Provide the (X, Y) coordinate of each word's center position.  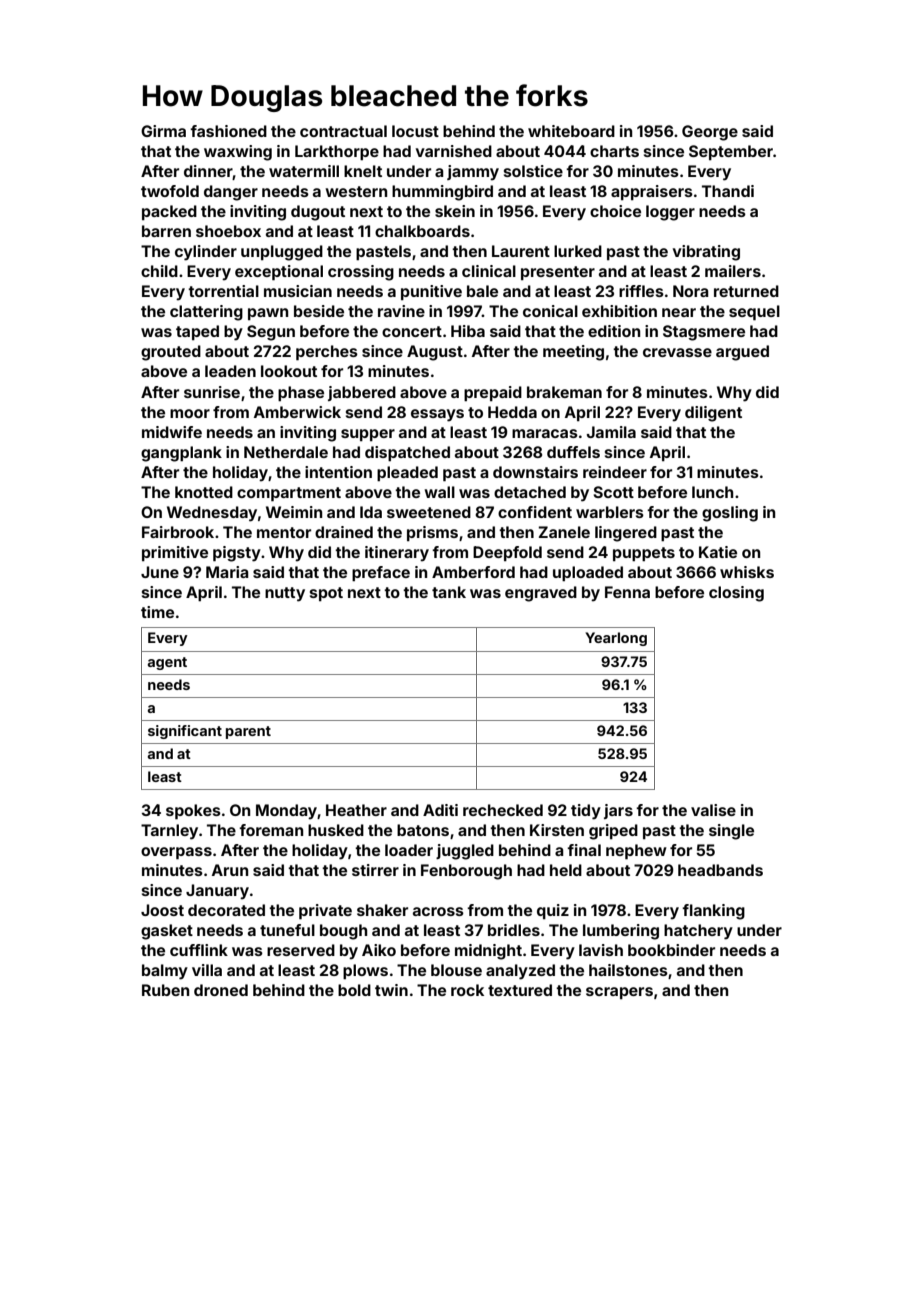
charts (614, 151)
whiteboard (571, 131)
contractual (343, 131)
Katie (718, 552)
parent (248, 732)
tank (449, 592)
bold (354, 990)
